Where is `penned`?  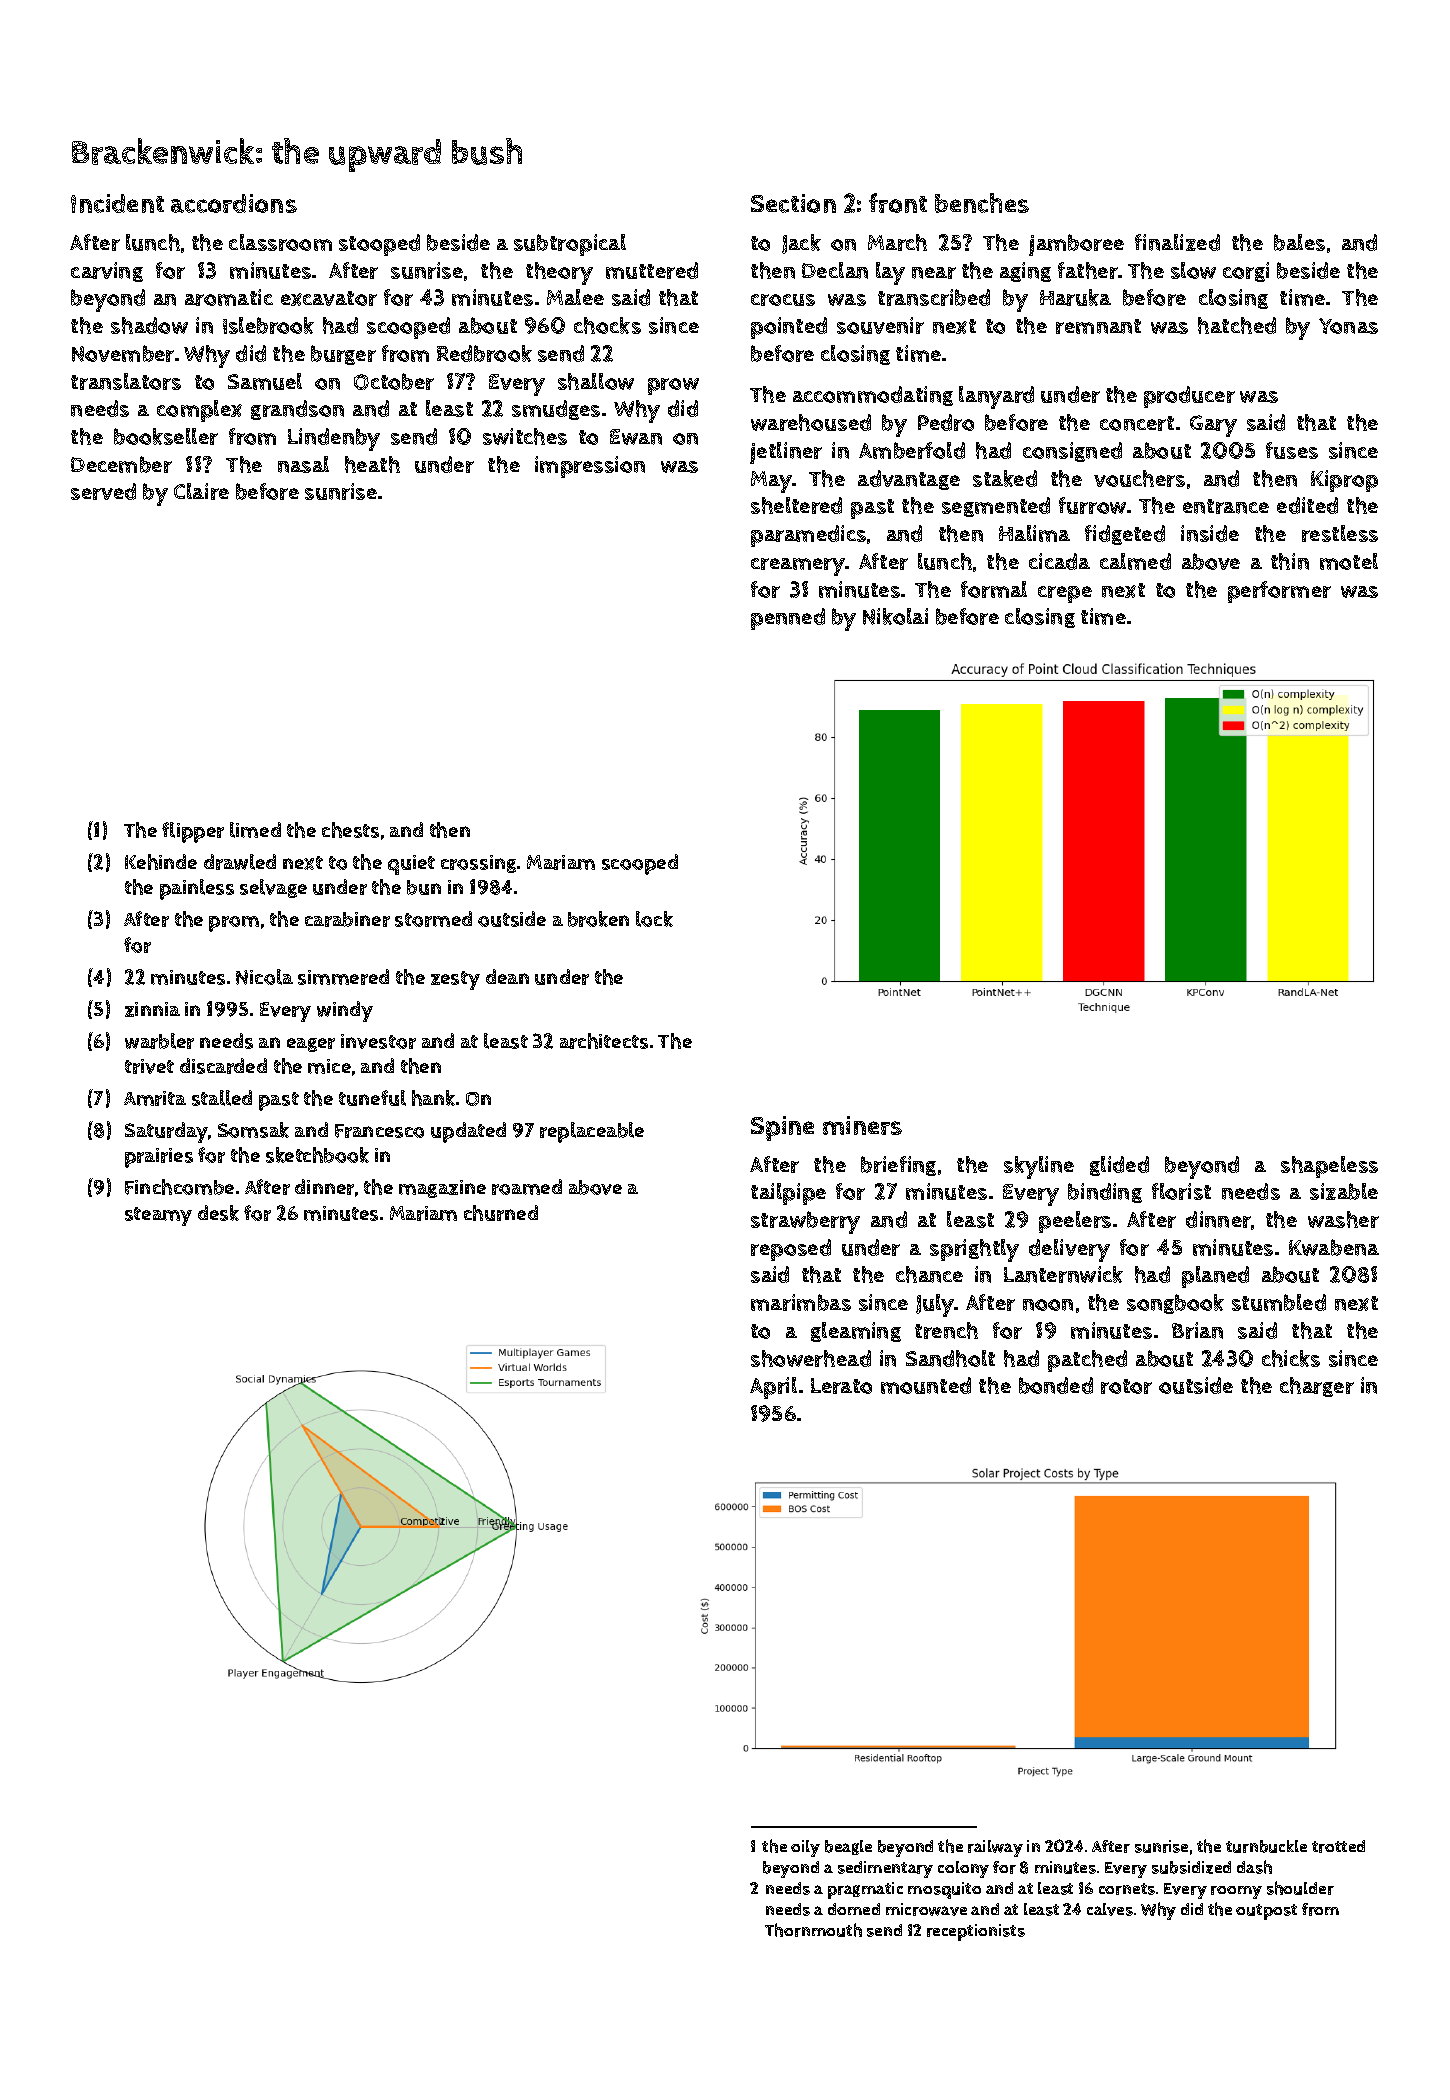
penned is located at coordinates (788, 619).
